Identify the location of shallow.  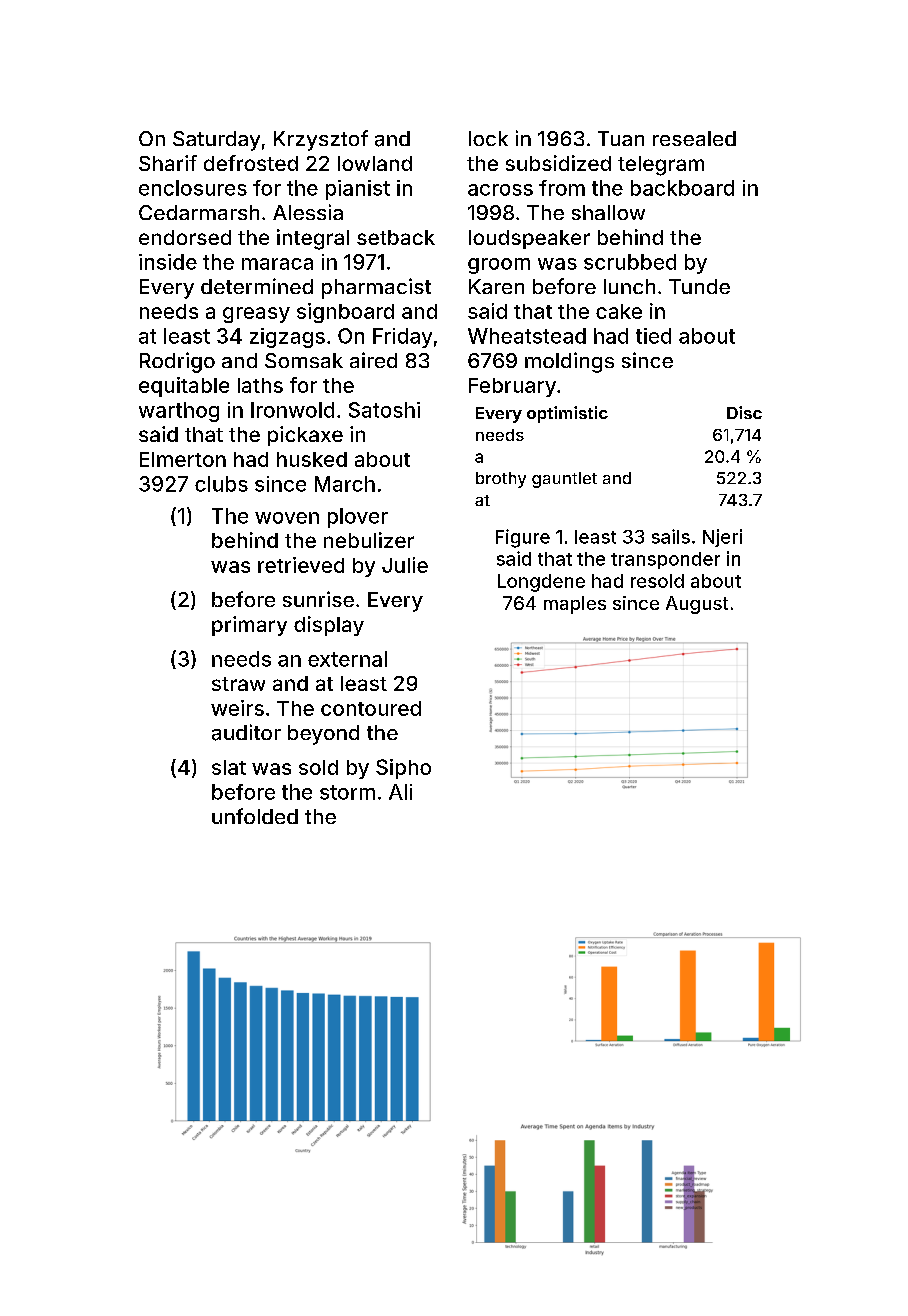
(608, 212).
